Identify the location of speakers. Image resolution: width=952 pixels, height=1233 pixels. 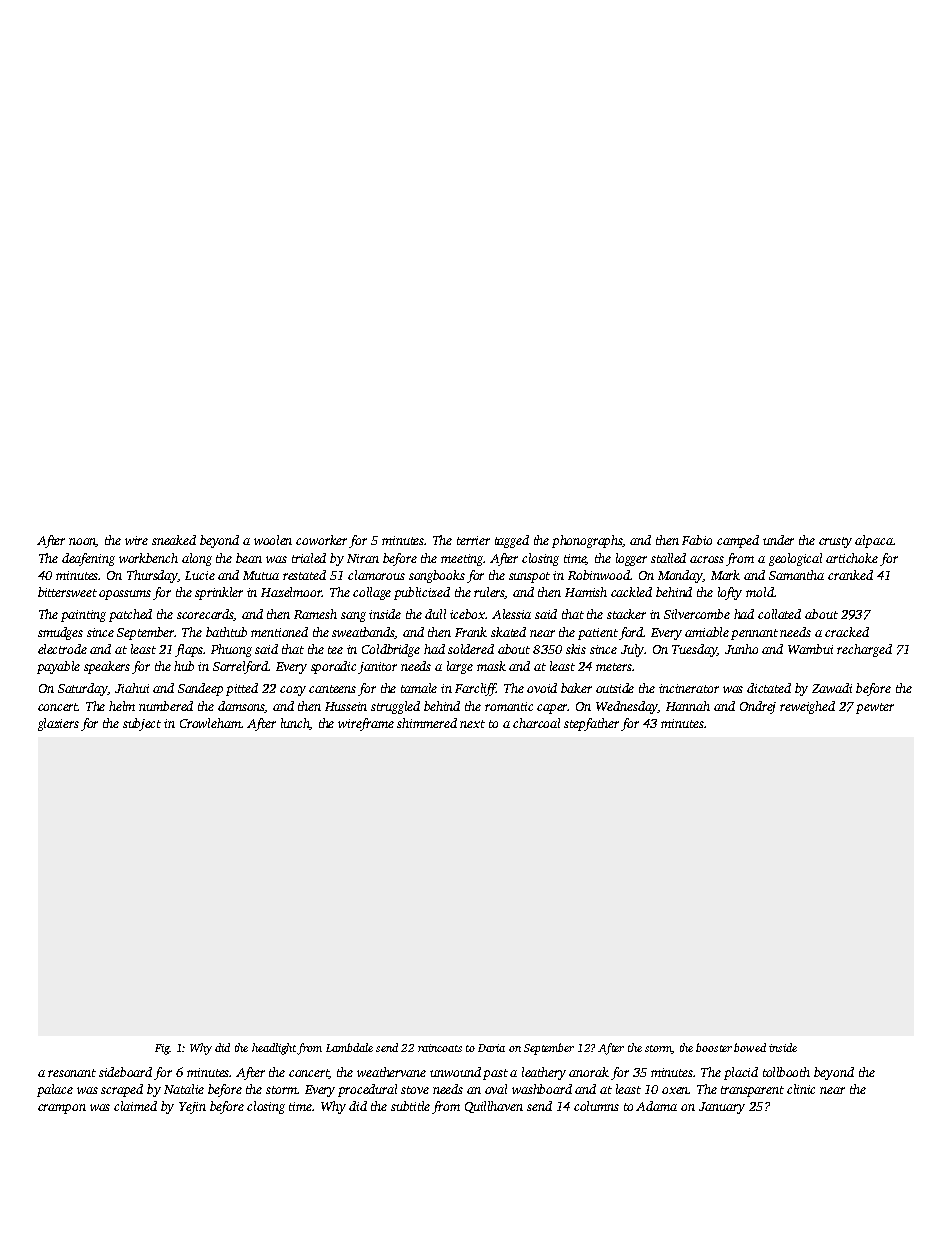
(107, 667).
